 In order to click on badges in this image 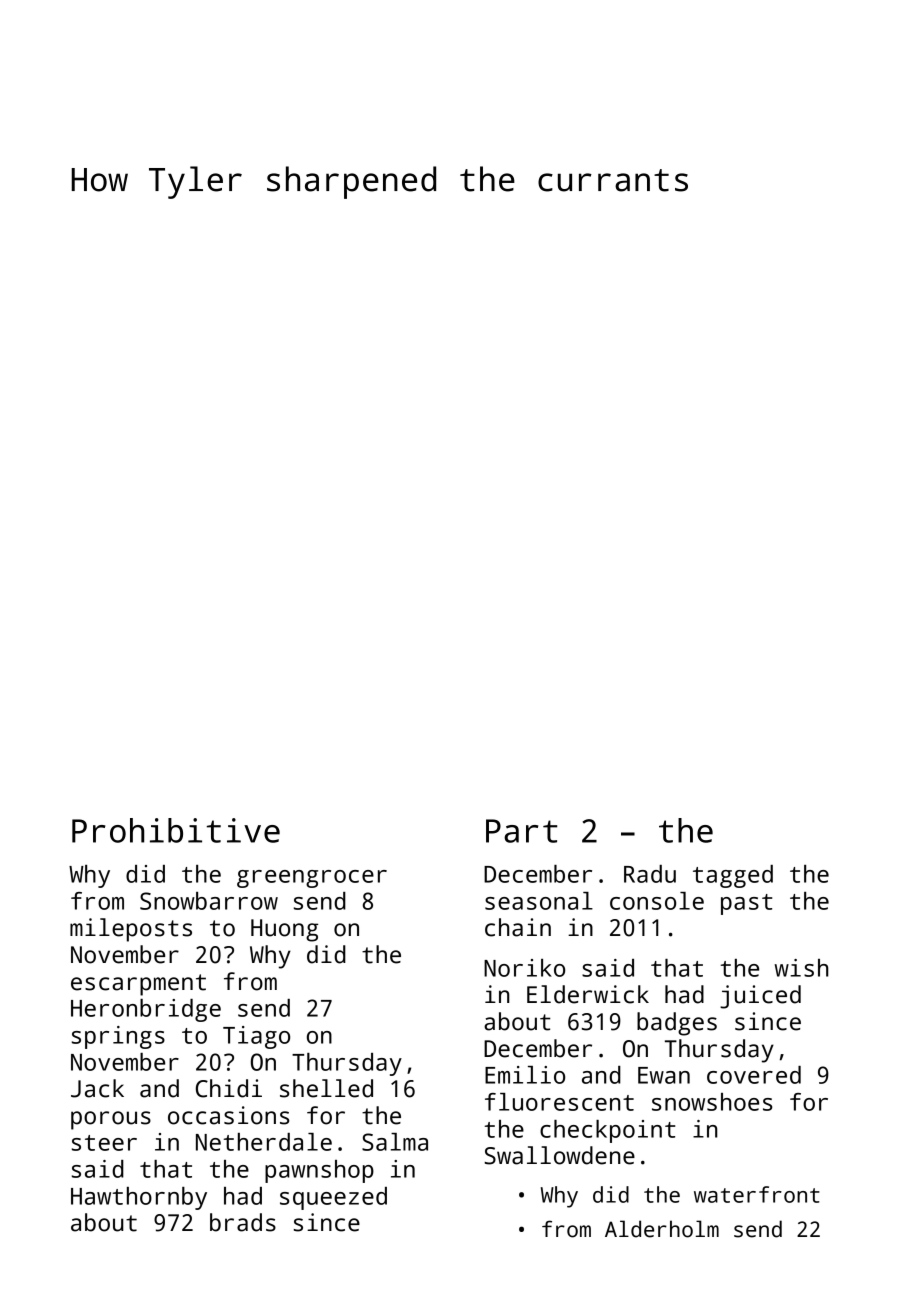, I will do `click(677, 1024)`.
